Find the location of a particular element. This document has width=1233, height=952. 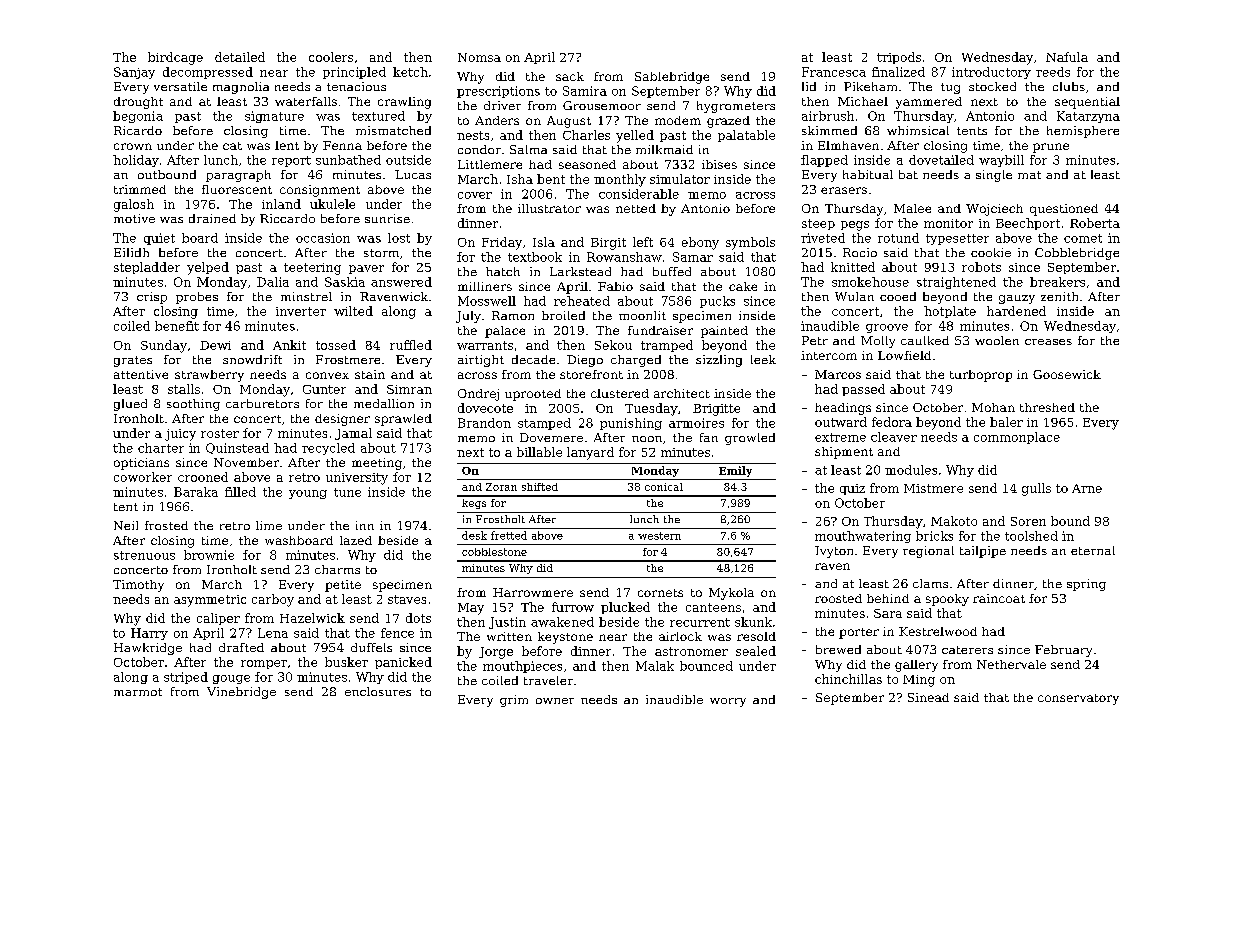

coolers is located at coordinates (331, 57).
